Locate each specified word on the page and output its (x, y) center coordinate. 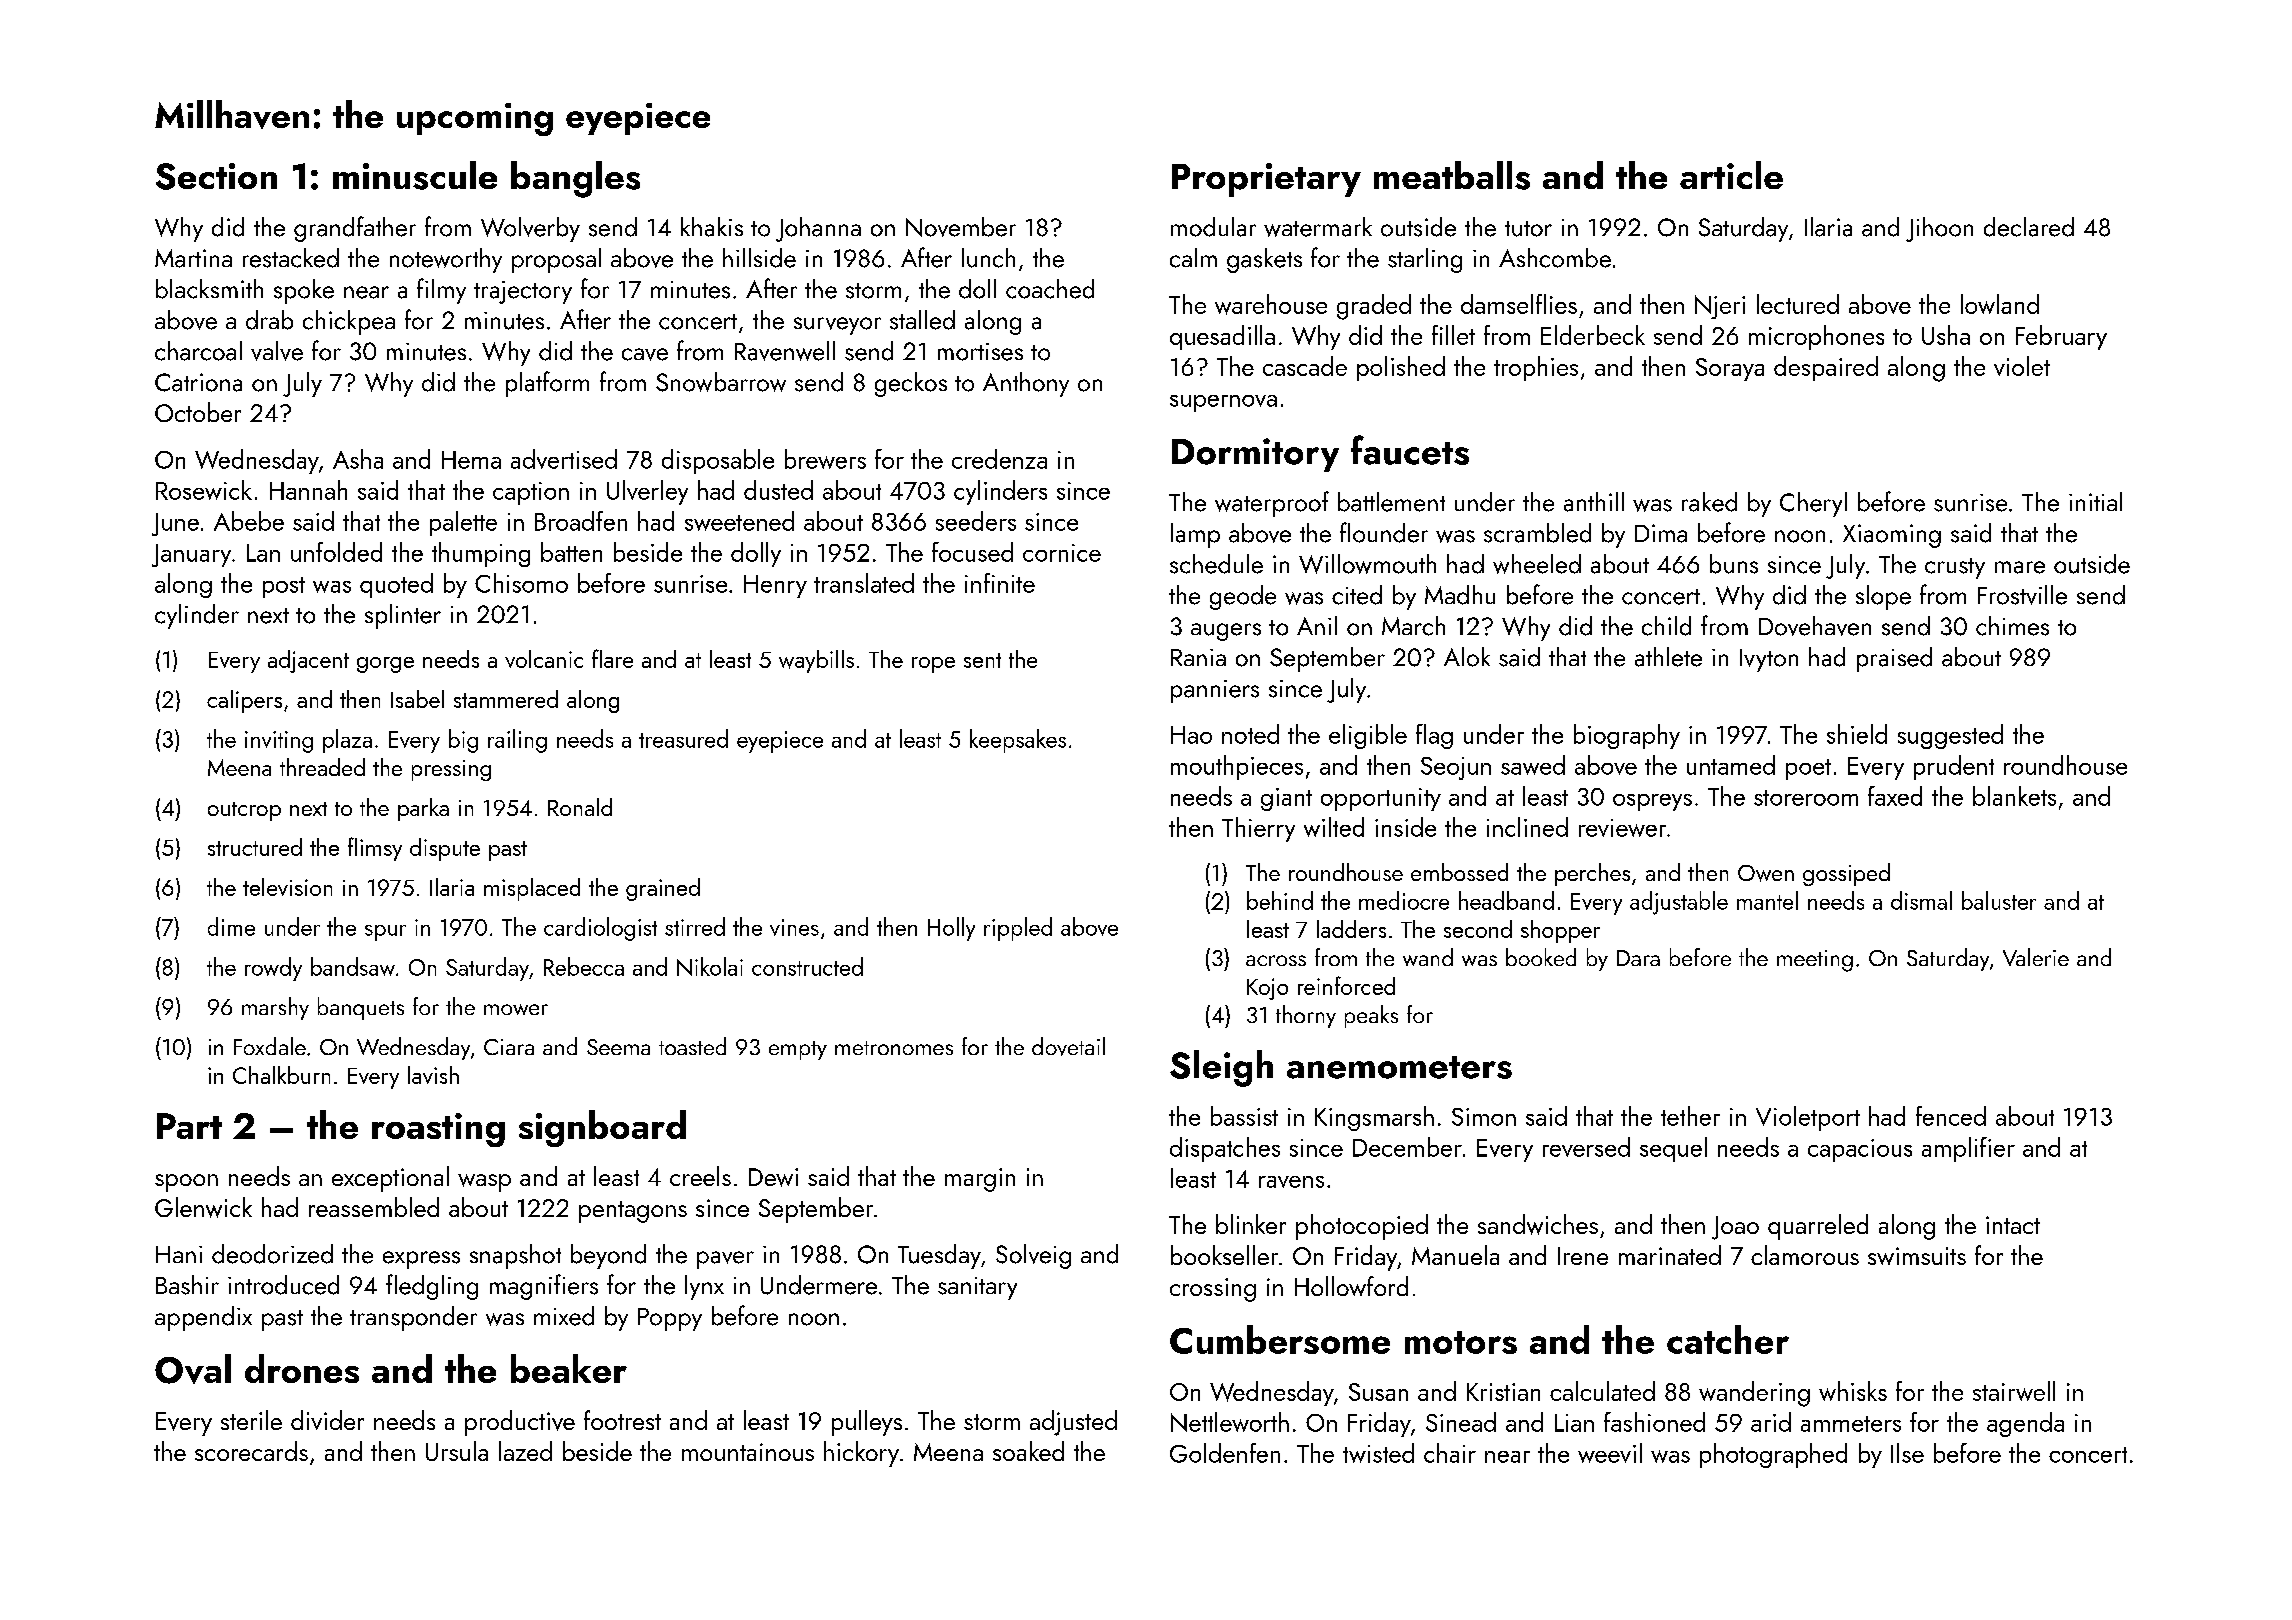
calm (1193, 258)
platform (547, 384)
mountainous (748, 1452)
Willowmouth (1367, 564)
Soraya (1730, 369)
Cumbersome (1280, 1339)
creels (700, 1176)
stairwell (2014, 1391)
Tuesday (939, 1256)
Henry (775, 586)
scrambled (1537, 533)
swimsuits (1917, 1256)
